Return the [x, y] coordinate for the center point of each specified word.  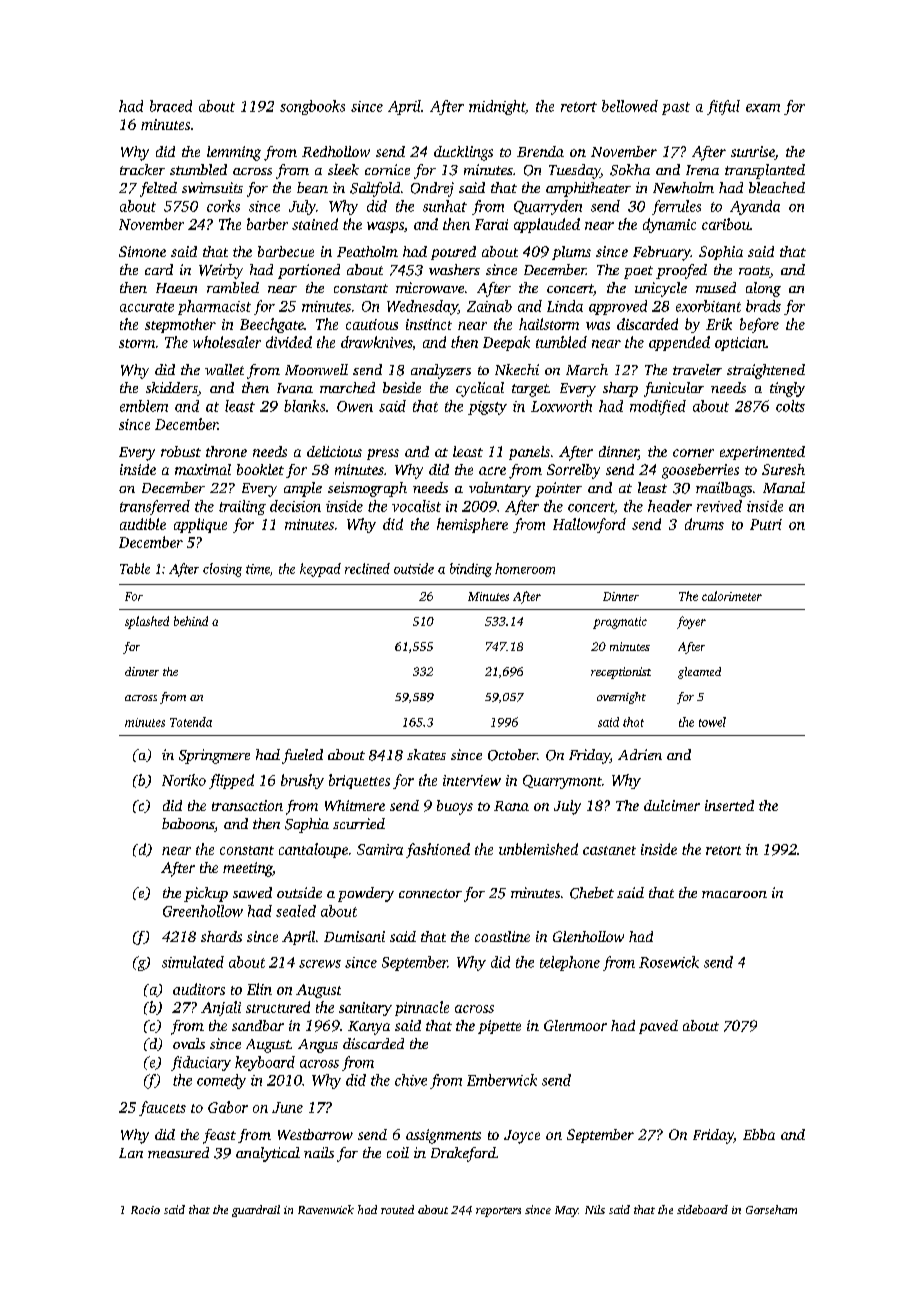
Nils [595, 1209]
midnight [497, 107]
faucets [162, 1108]
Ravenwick [326, 1209]
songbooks [312, 107]
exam [763, 108]
